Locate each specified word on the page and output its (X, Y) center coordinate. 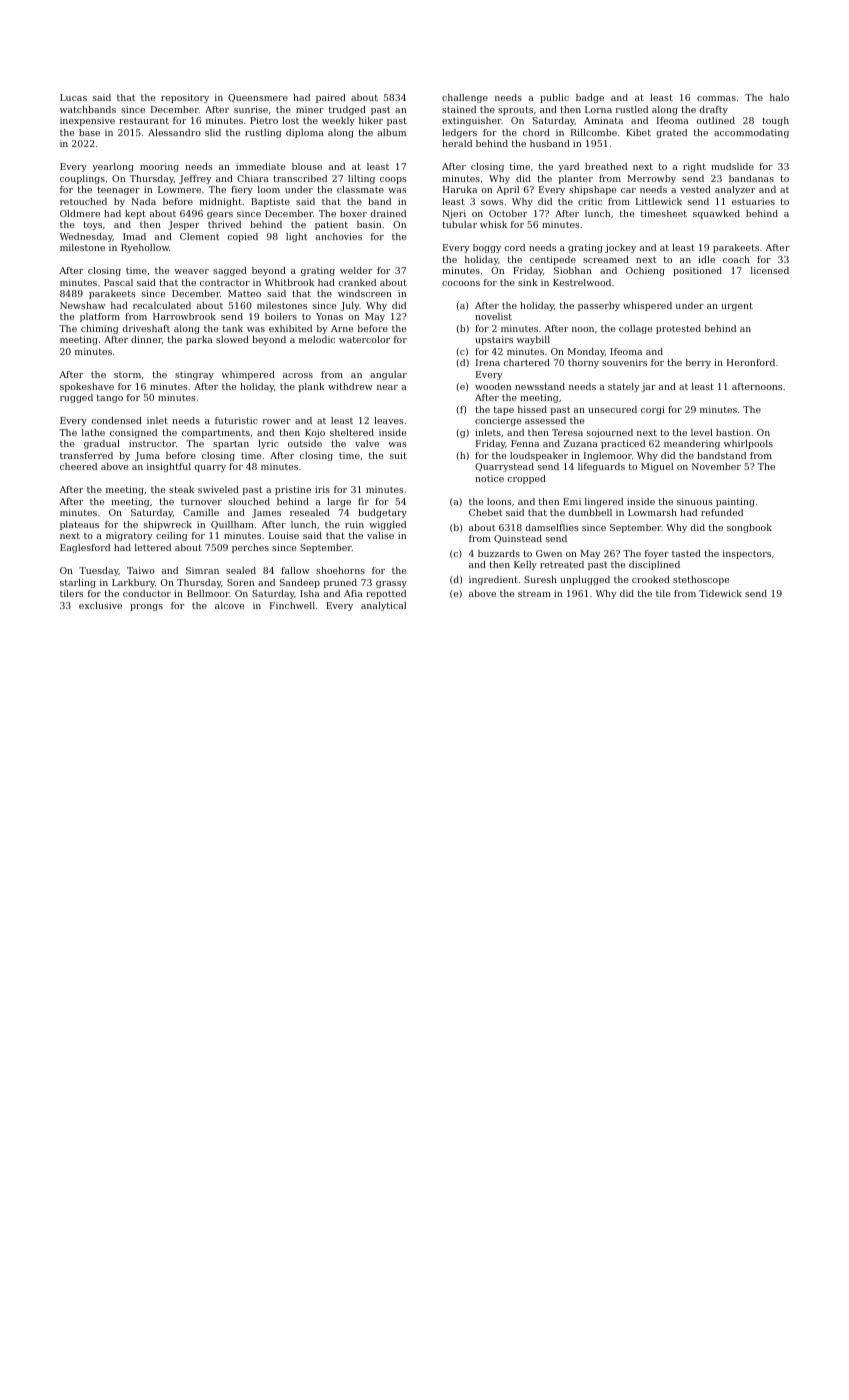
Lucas (73, 97)
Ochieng (645, 271)
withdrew (350, 386)
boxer (353, 213)
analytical (383, 606)
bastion (733, 432)
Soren (240, 582)
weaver (191, 271)
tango (110, 398)
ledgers (459, 133)
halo (779, 97)
